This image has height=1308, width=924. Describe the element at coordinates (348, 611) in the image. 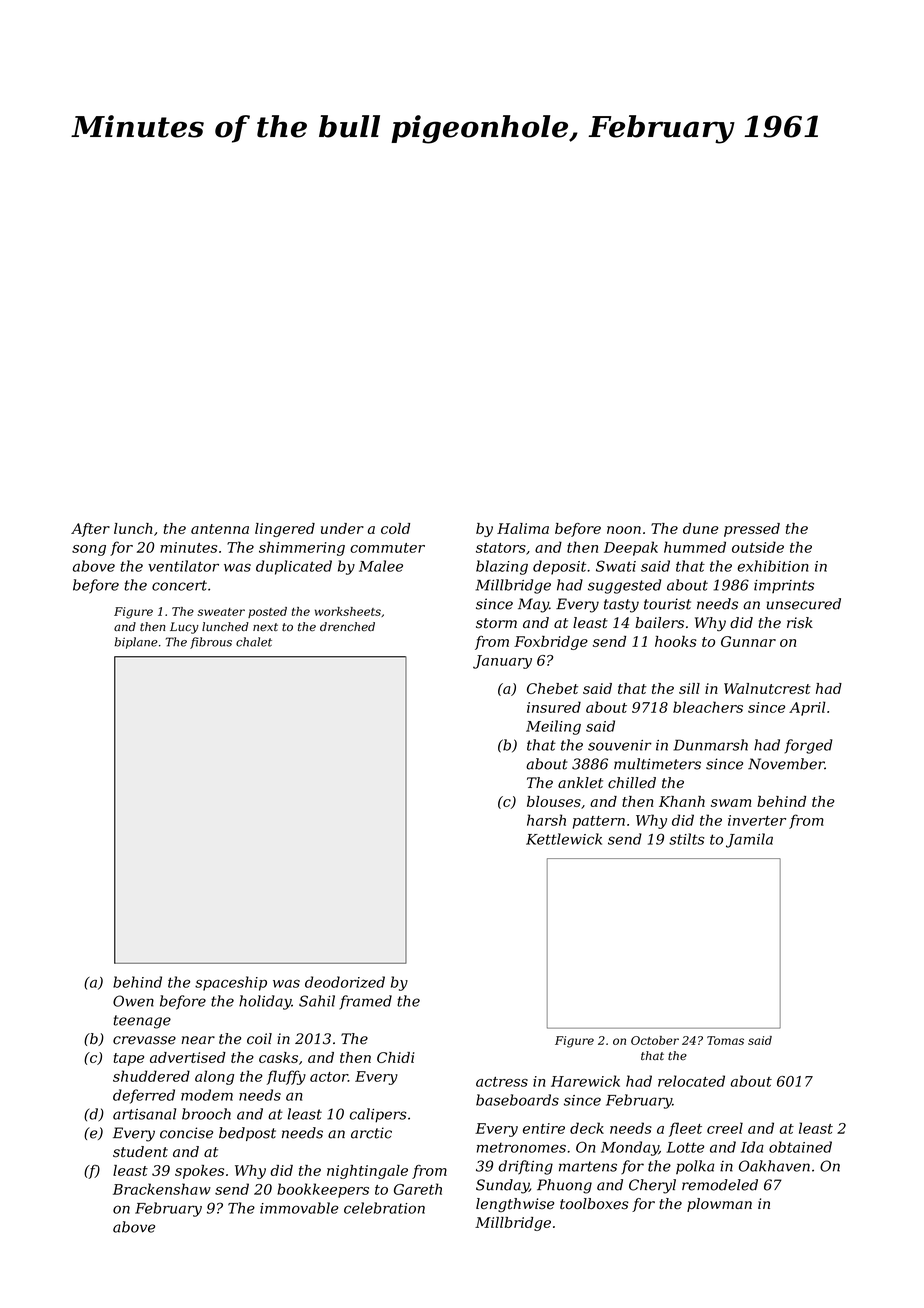

I see `worksheets` at that location.
